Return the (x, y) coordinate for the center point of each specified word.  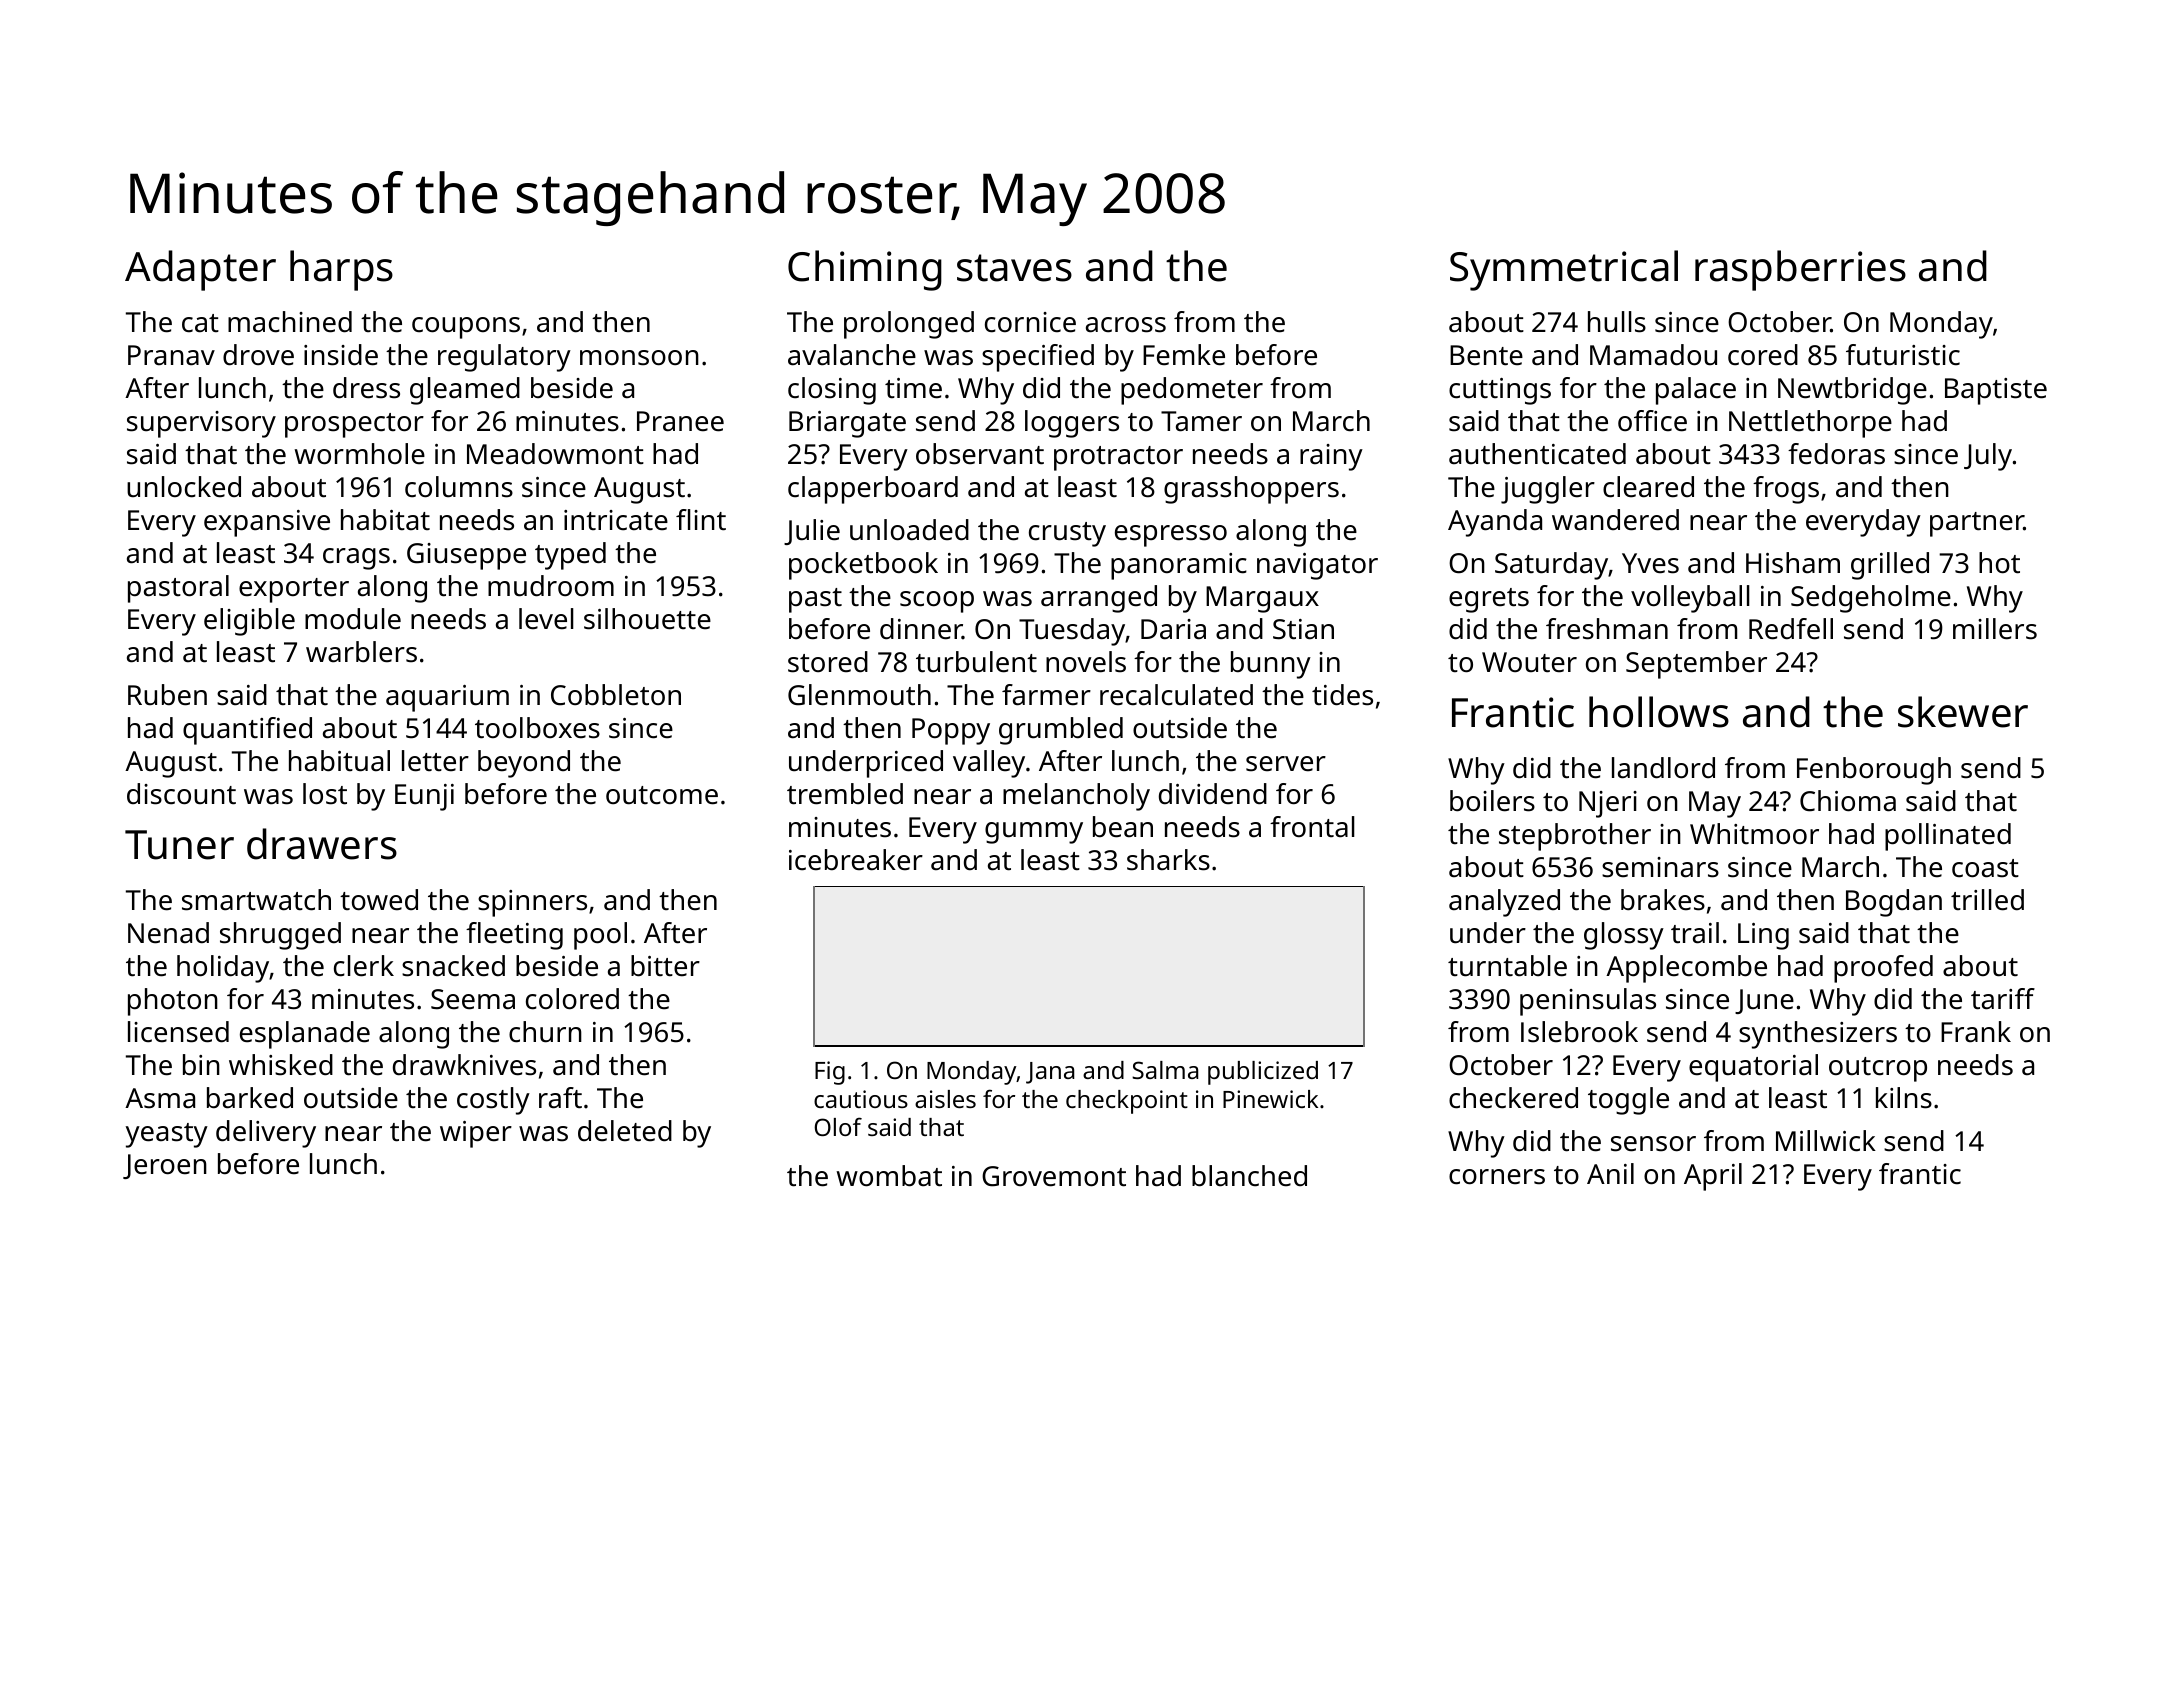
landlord (1663, 768)
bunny (1271, 665)
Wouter (1529, 662)
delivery (266, 1134)
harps (341, 270)
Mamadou (1653, 355)
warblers (361, 652)
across (1126, 325)
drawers (322, 844)
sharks (1168, 860)
